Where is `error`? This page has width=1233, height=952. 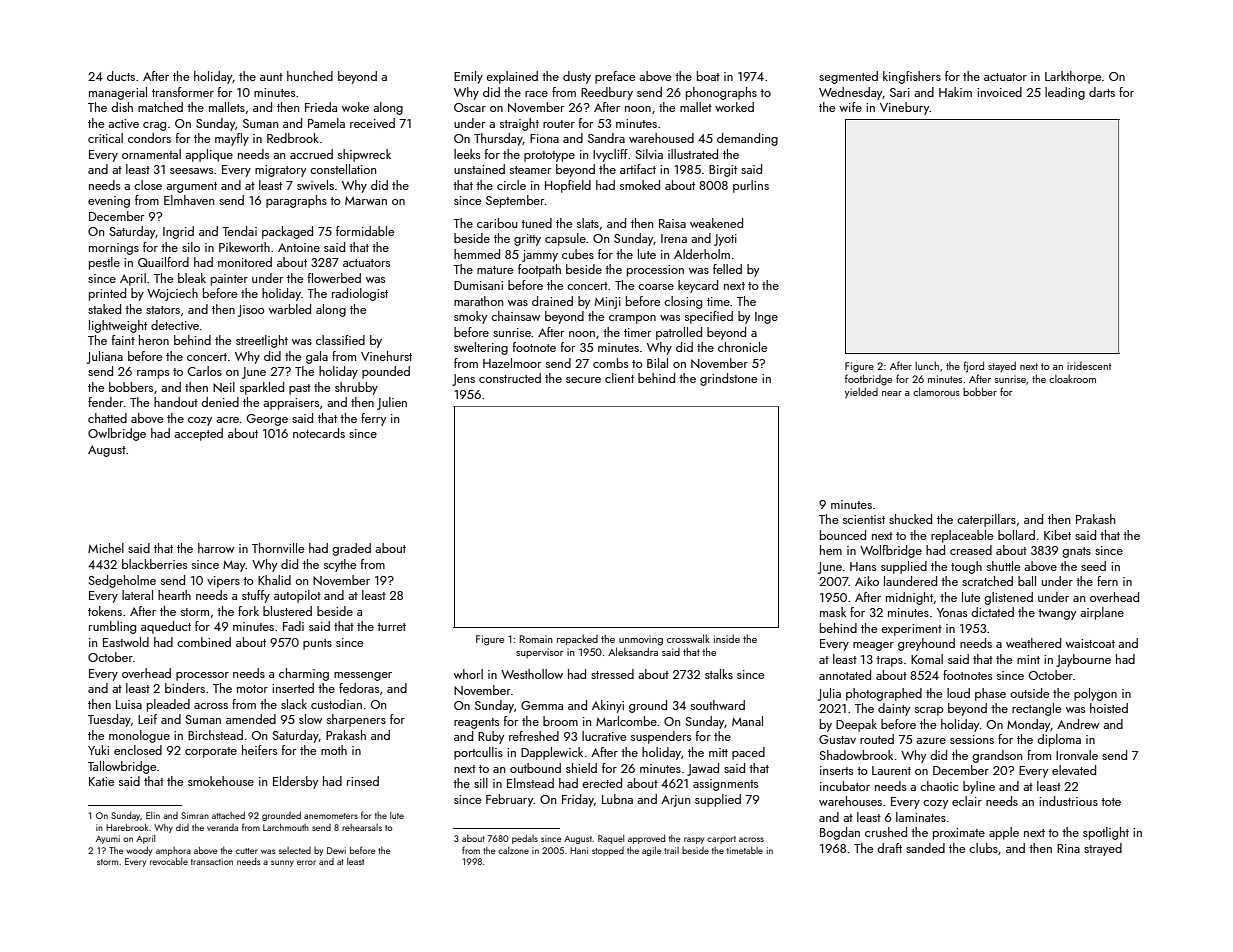
error is located at coordinates (306, 862).
